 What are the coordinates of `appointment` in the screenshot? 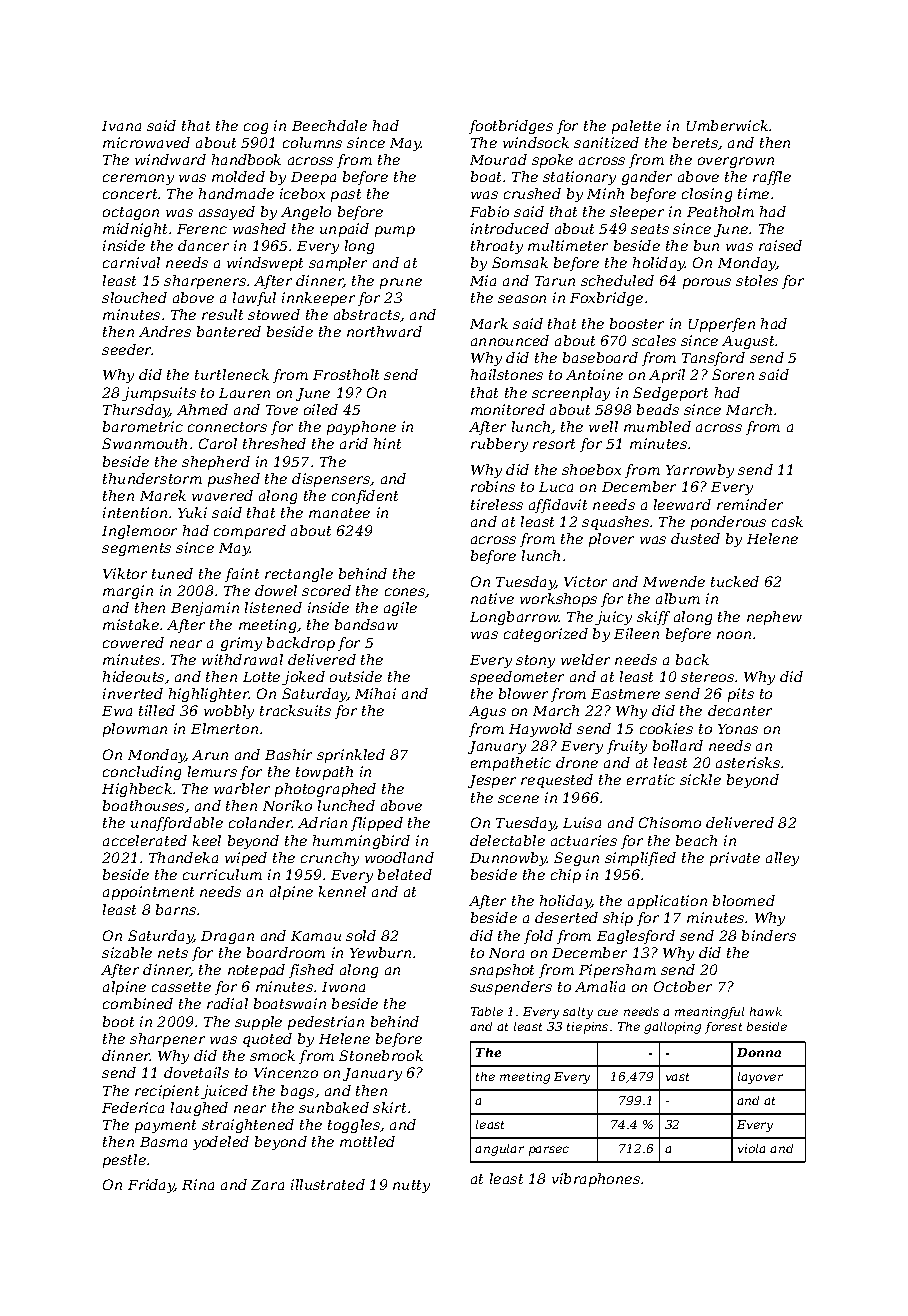 It's located at (148, 893).
